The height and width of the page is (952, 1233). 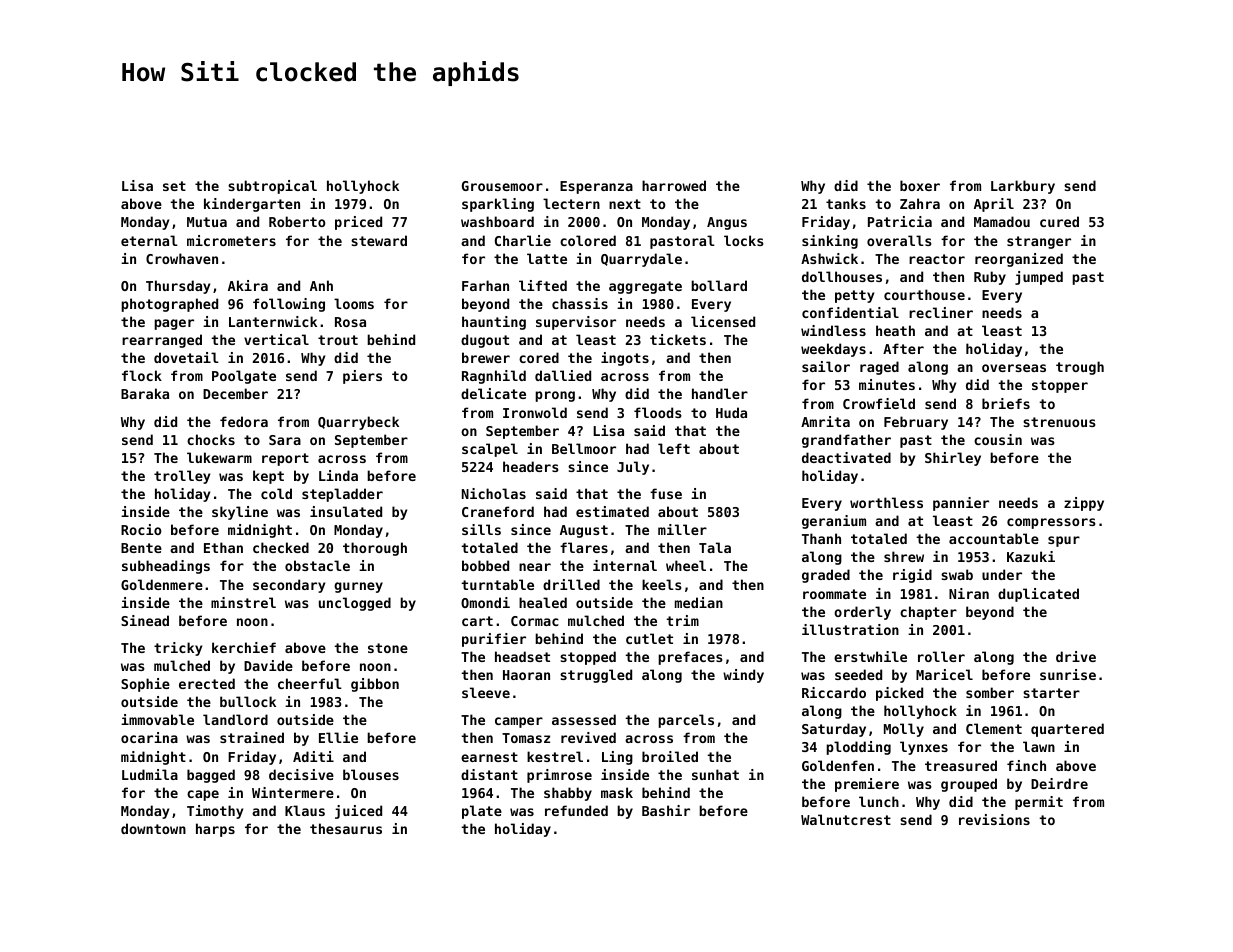 I want to click on recliner, so click(x=941, y=312).
